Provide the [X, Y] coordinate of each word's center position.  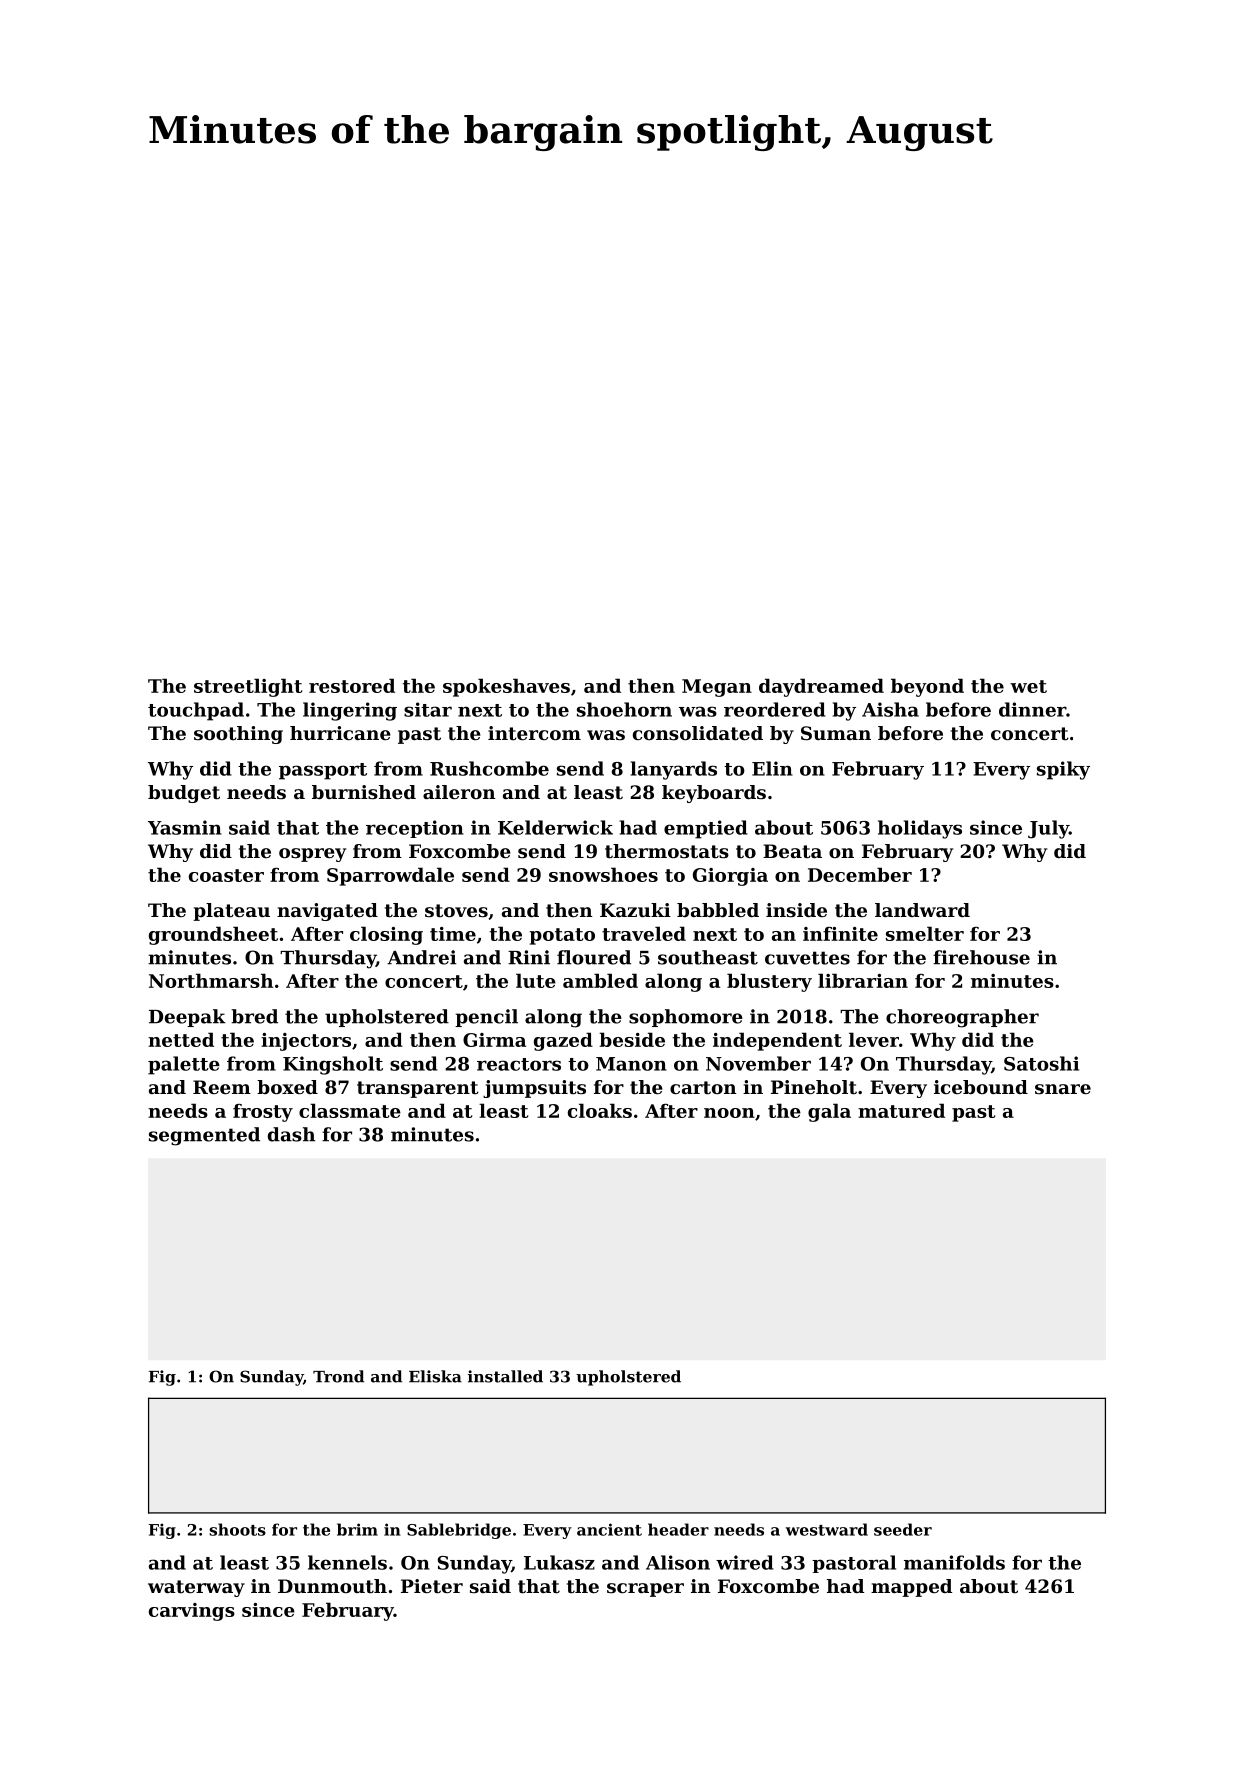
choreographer [962, 1018]
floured [594, 957]
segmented [204, 1136]
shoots [237, 1529]
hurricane [340, 733]
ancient [609, 1529]
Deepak [187, 1018]
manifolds [954, 1562]
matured [901, 1110]
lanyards [674, 770]
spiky [1063, 770]
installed [505, 1376]
